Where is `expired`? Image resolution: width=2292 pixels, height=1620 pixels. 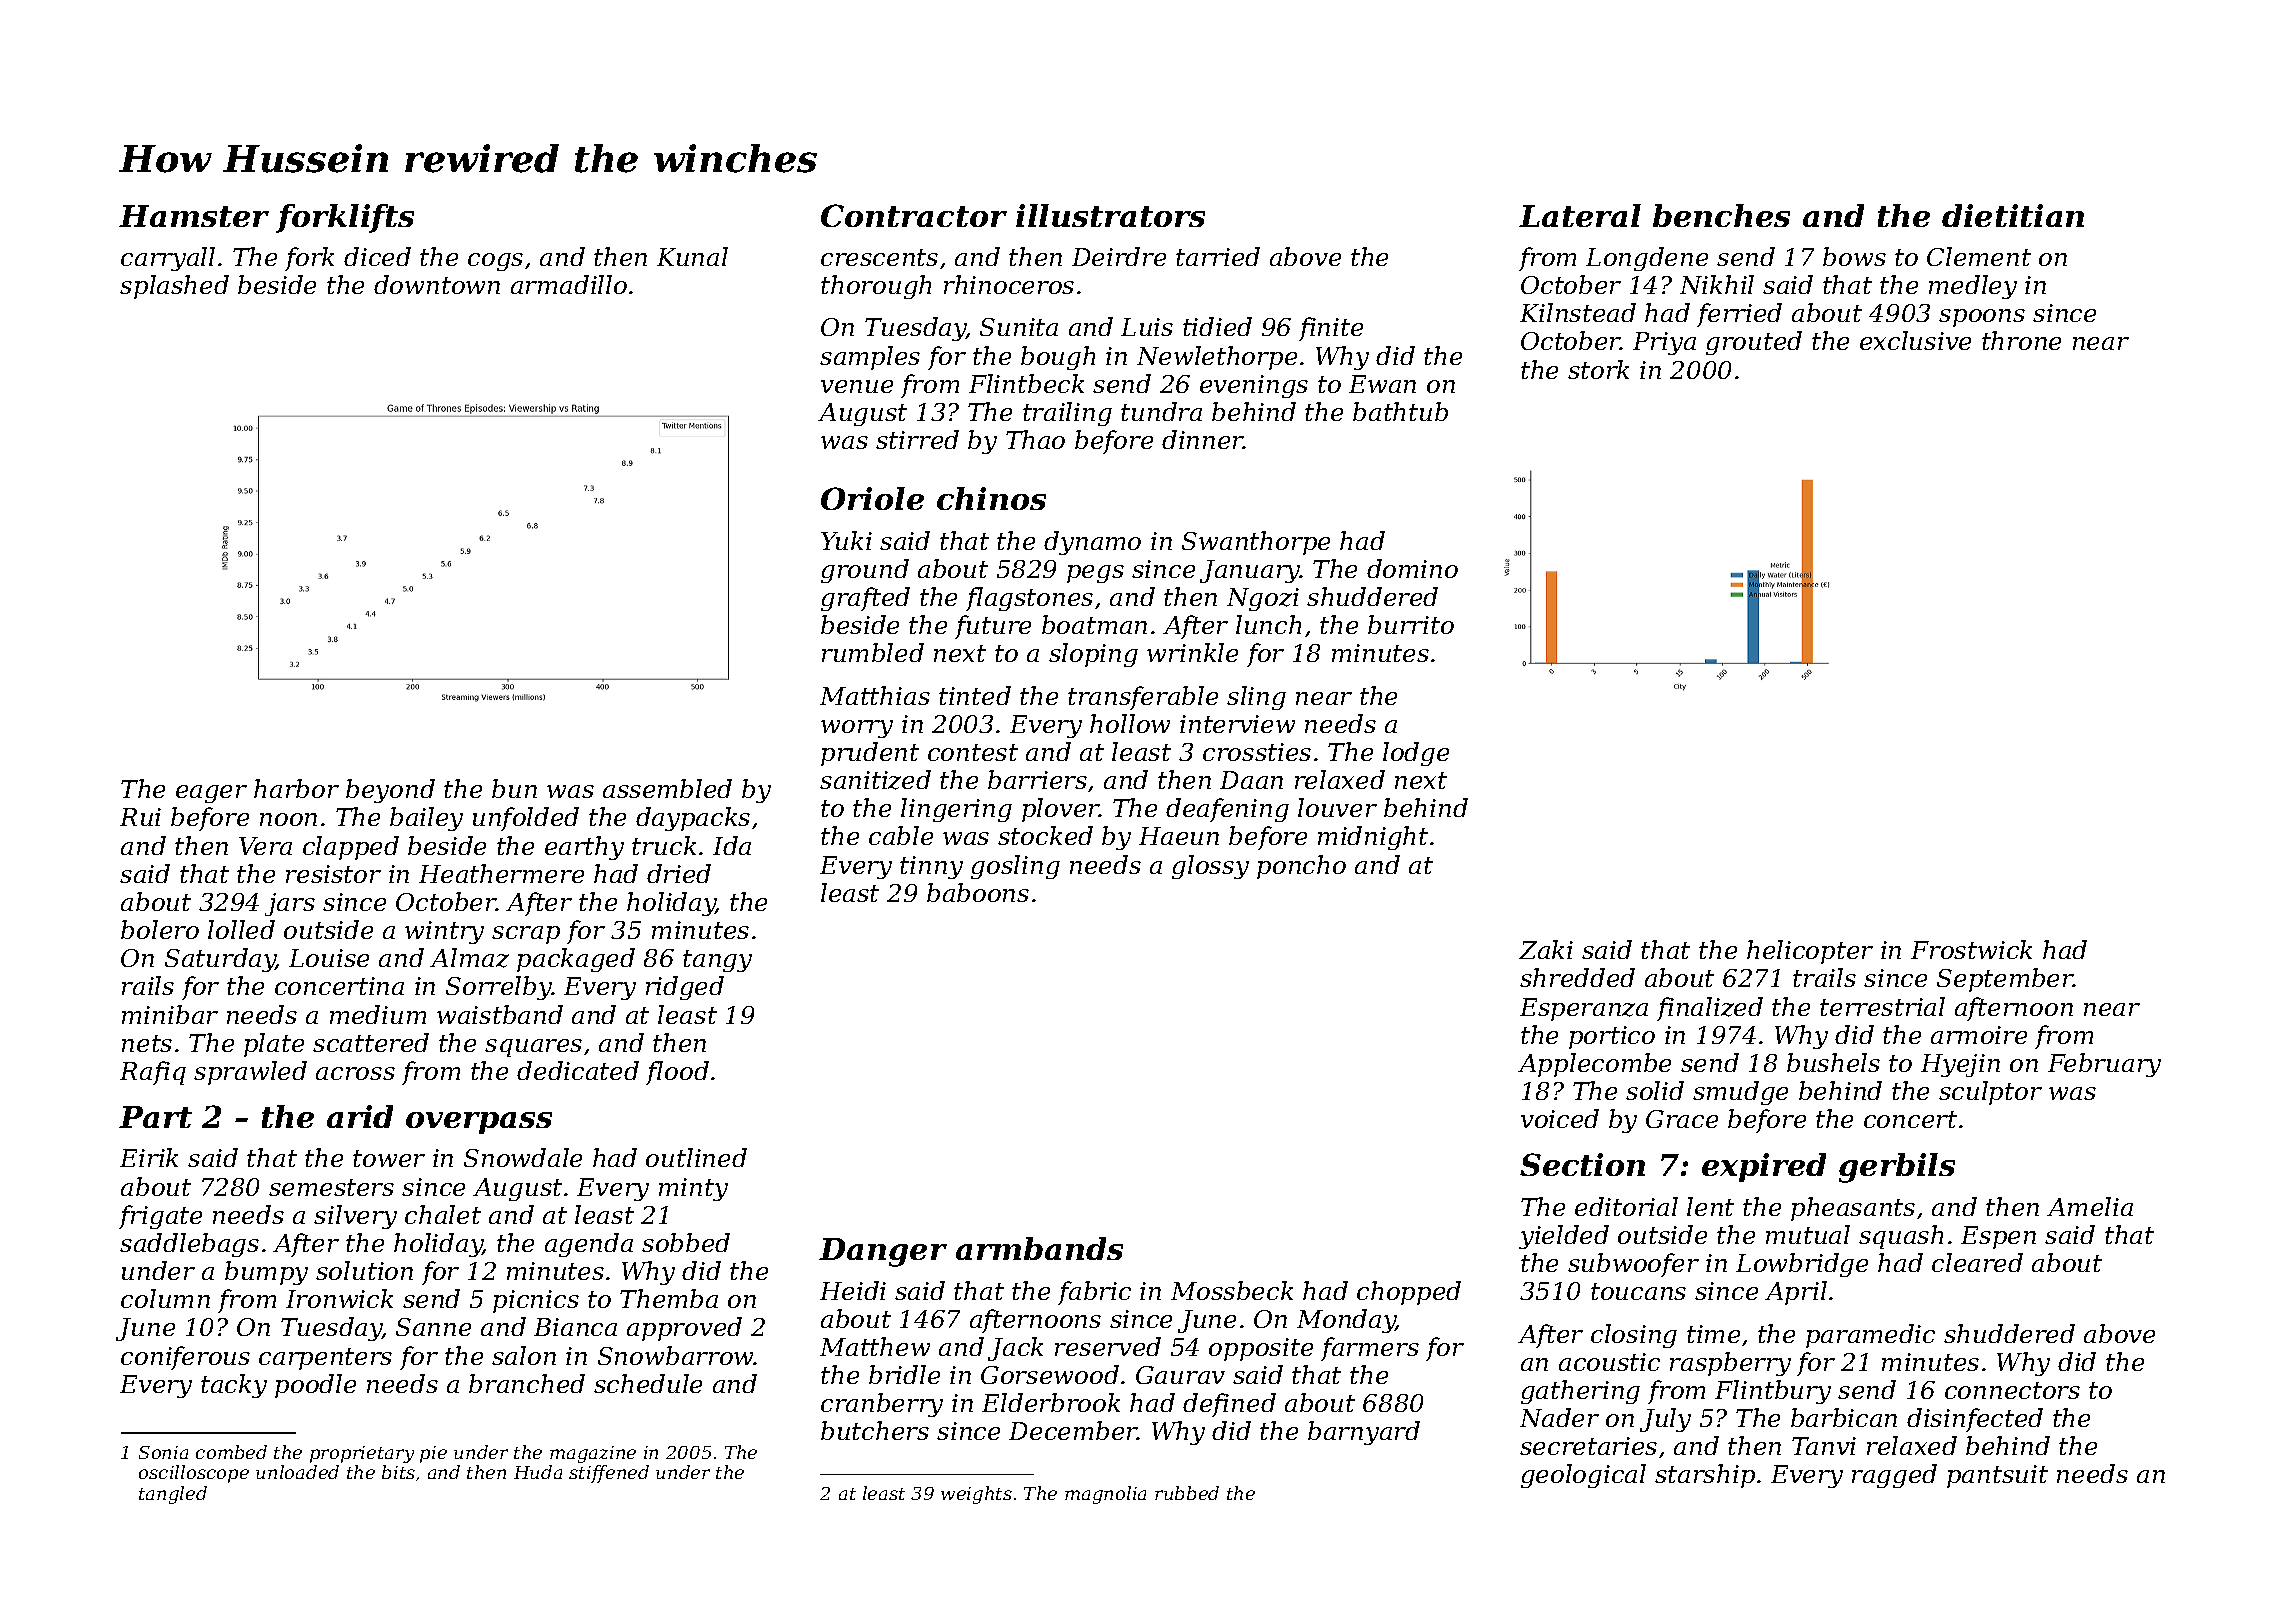
expired is located at coordinates (1764, 1167).
